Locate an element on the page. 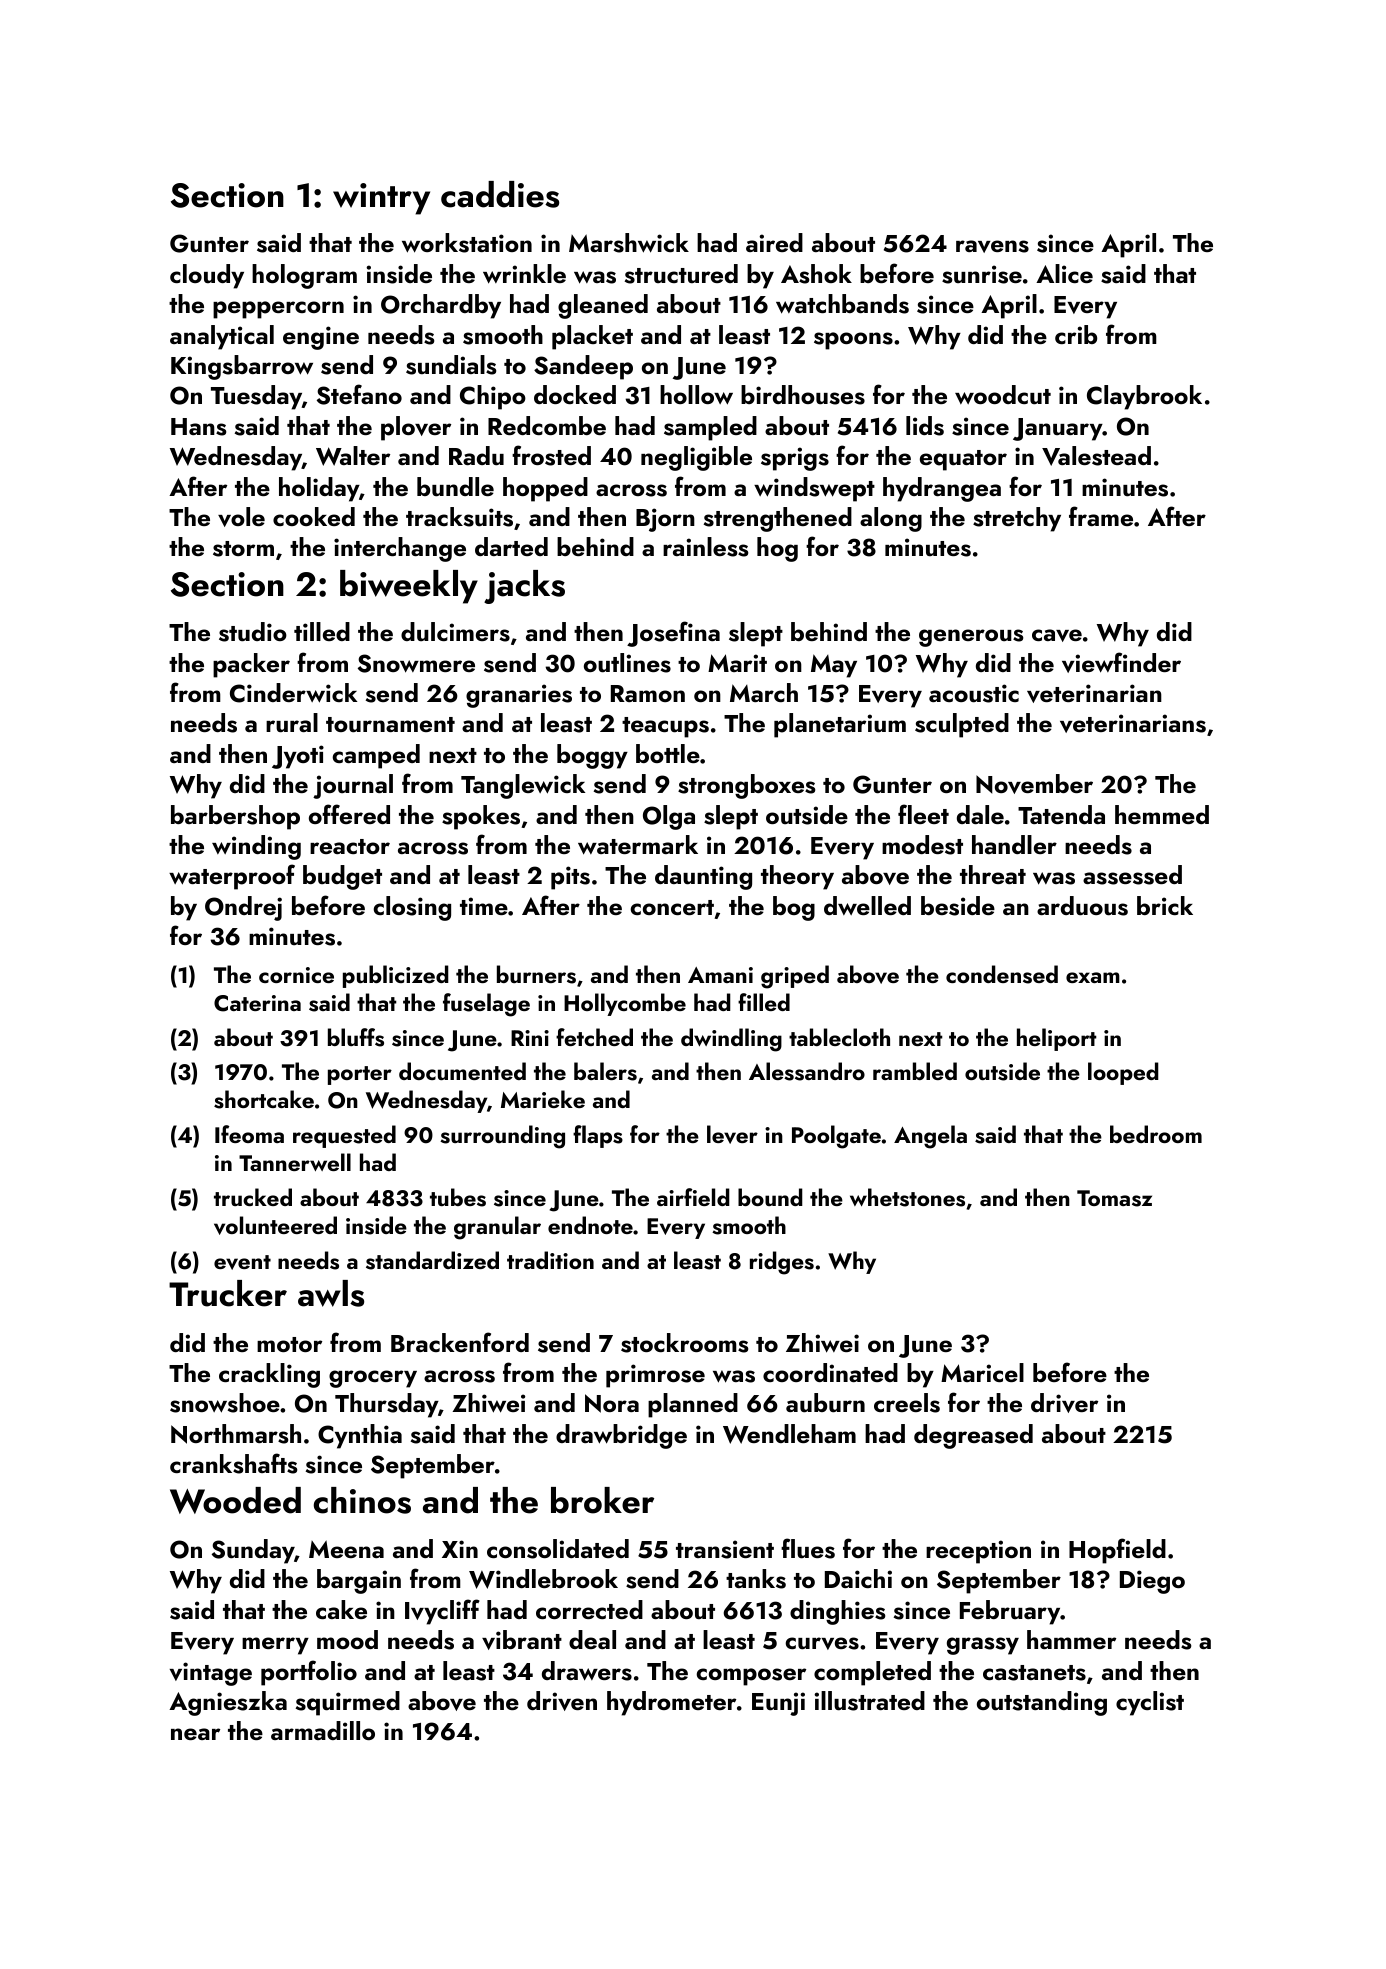  docked is located at coordinates (575, 394).
